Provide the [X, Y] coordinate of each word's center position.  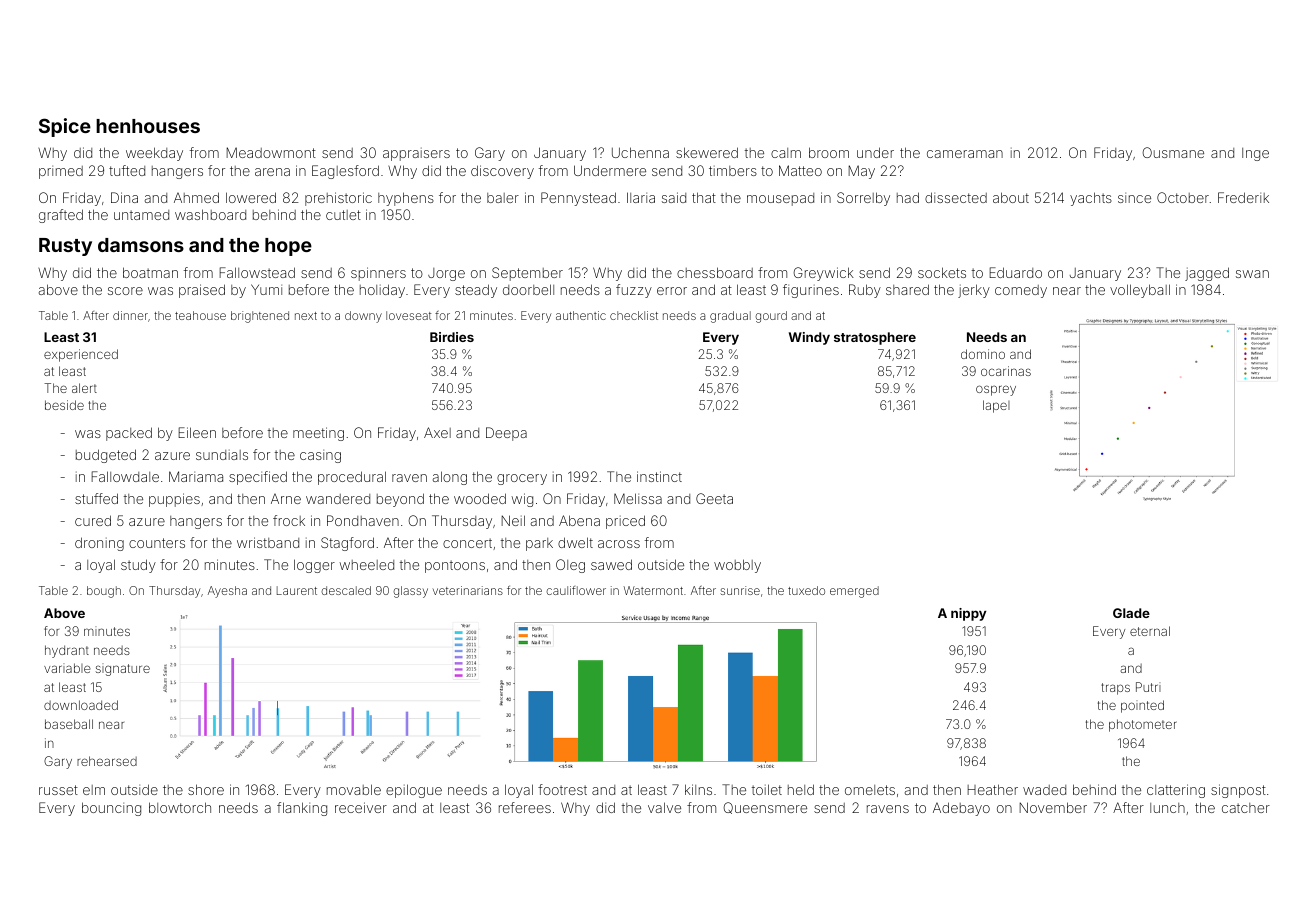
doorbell [528, 289]
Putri [1148, 687]
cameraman [965, 154]
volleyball [1140, 291]
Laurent [297, 590]
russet [58, 790]
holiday [382, 291]
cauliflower [576, 590]
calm [786, 153]
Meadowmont [271, 152]
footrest [562, 789]
